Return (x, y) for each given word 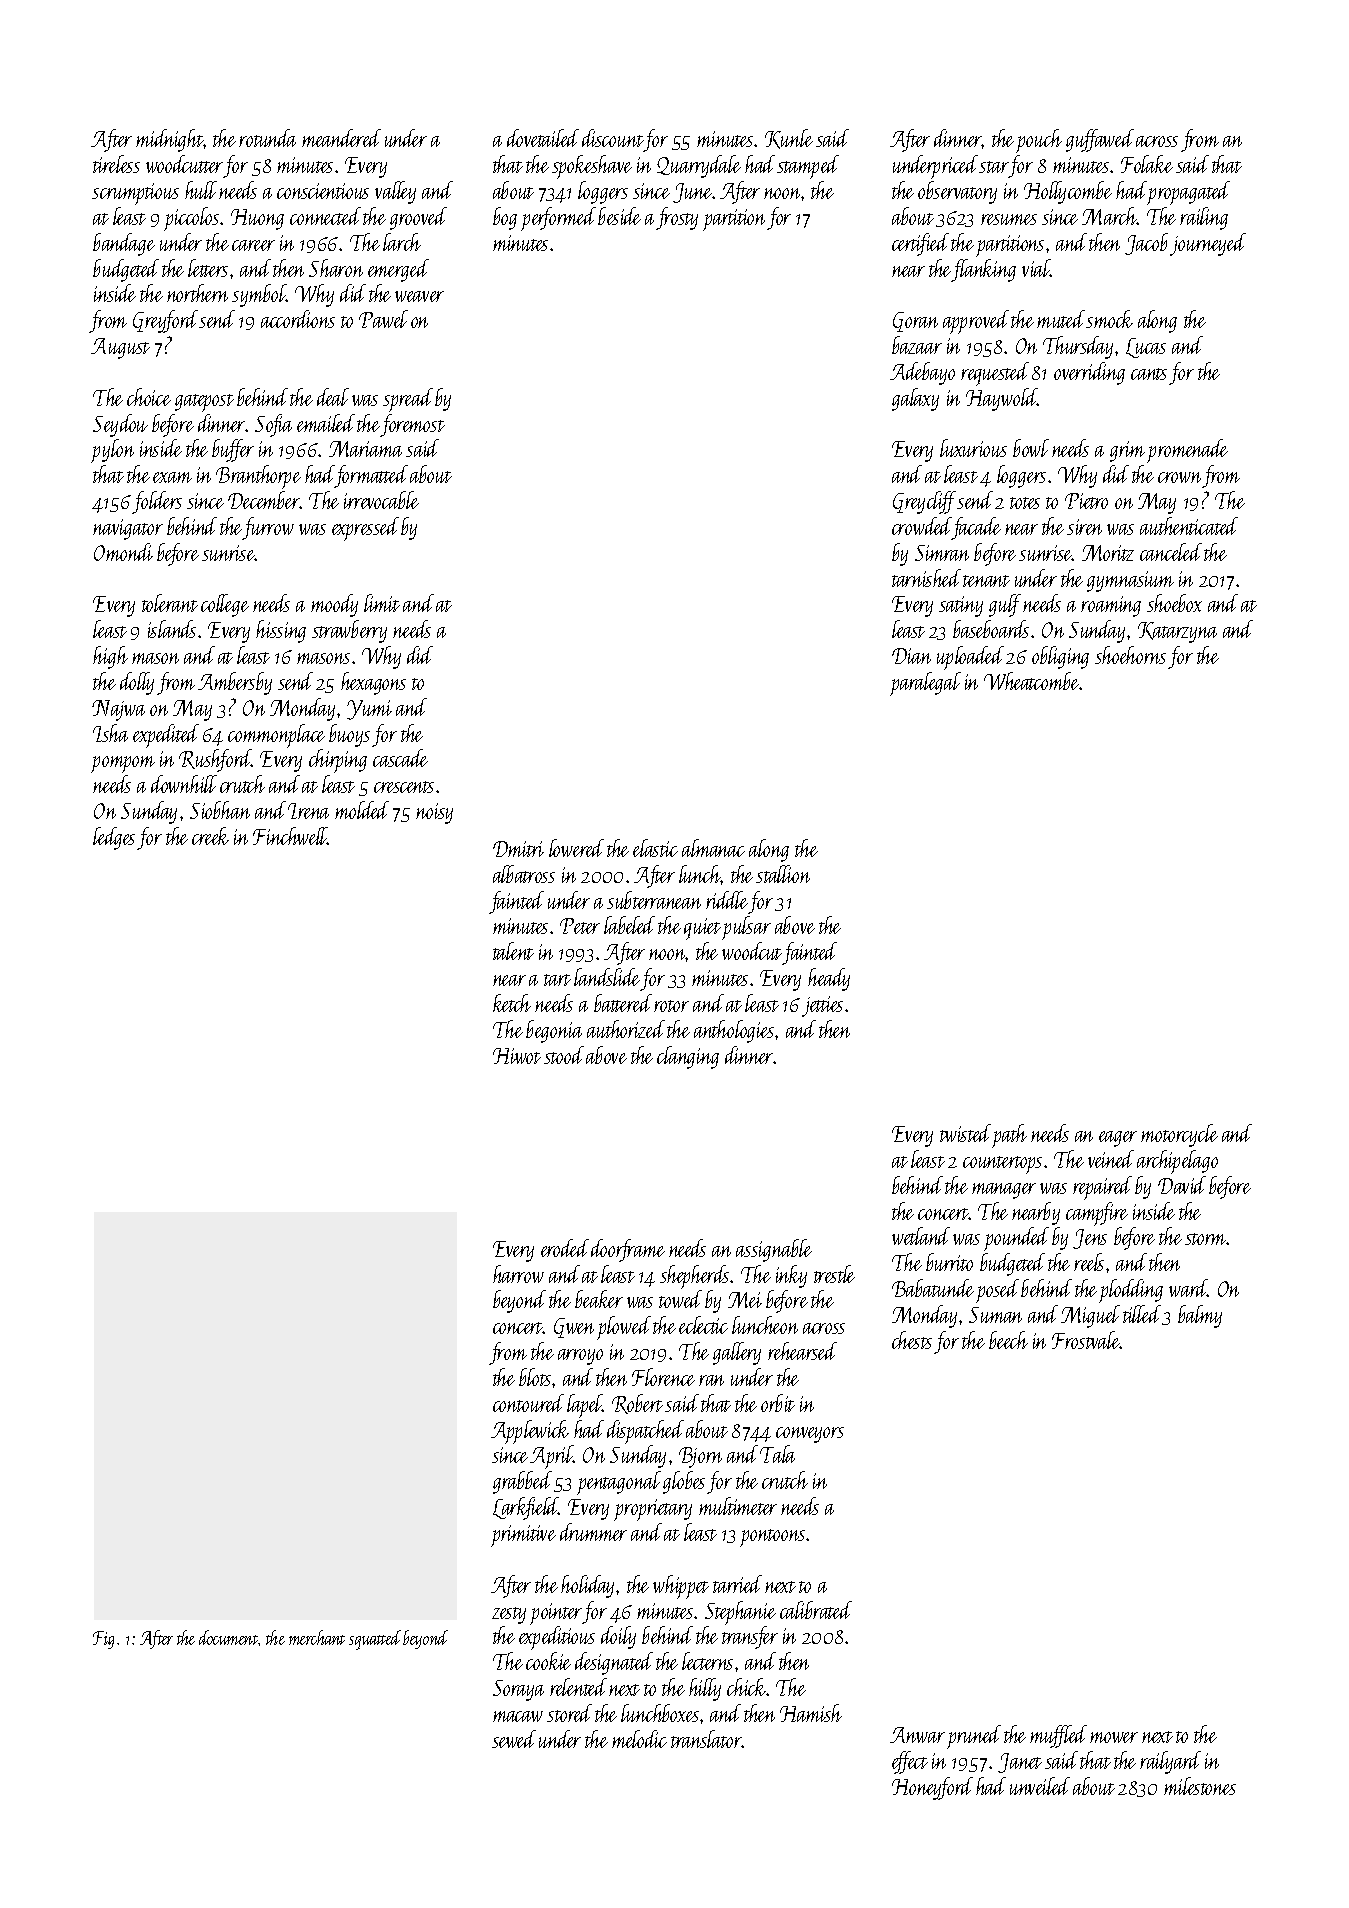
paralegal (925, 684)
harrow (518, 1274)
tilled (1142, 1314)
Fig (103, 1640)
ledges (114, 838)
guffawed (1100, 140)
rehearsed (802, 1351)
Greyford (166, 321)
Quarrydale (699, 166)
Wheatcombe (1032, 681)
